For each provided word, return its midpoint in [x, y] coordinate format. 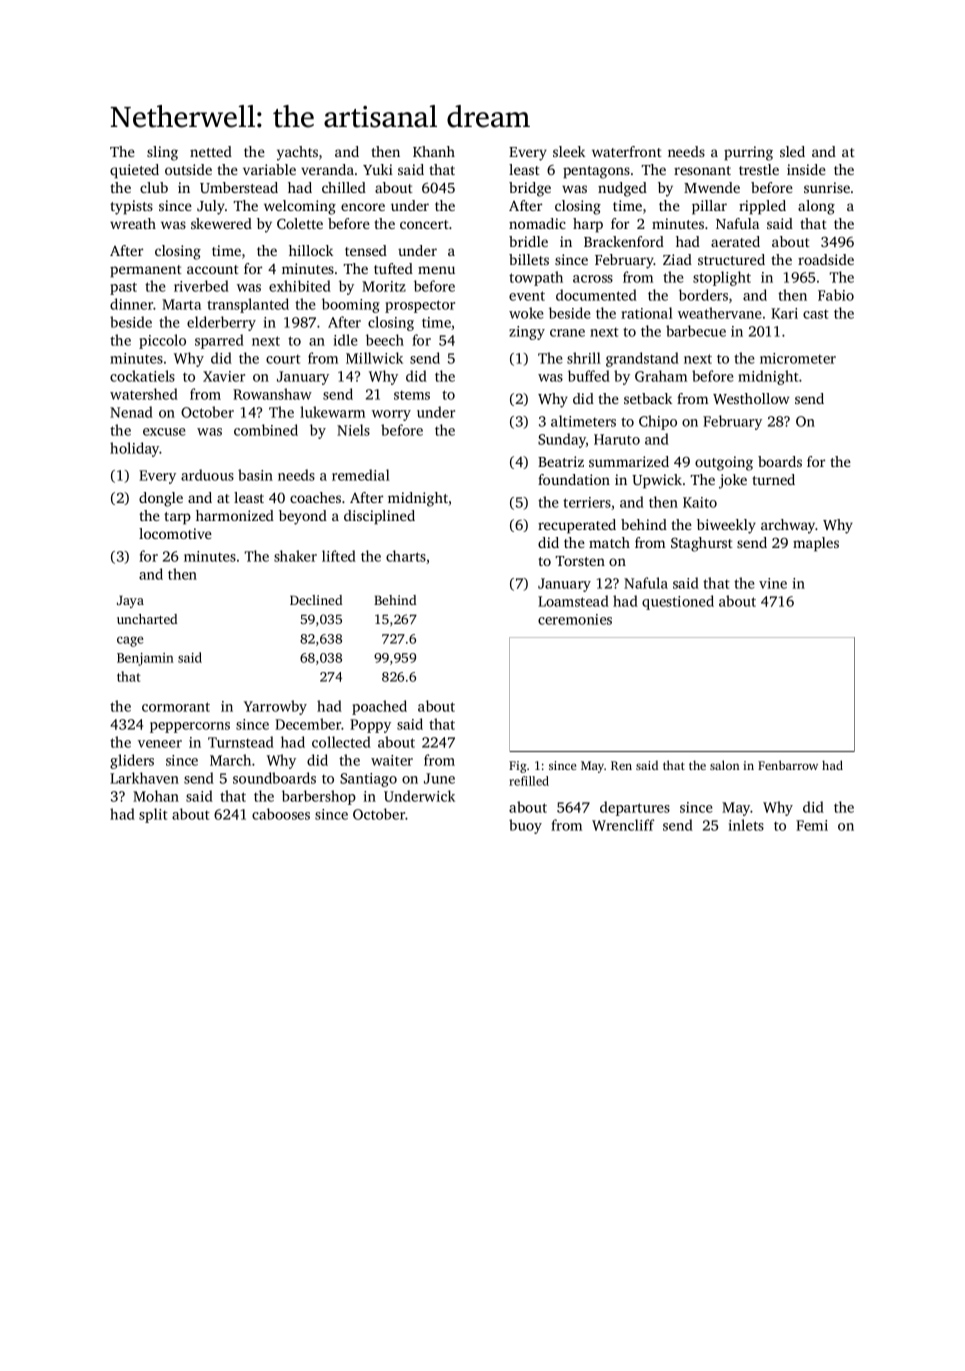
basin [255, 475]
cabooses [281, 814]
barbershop [319, 797]
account [213, 269]
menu [436, 270]
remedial [361, 475]
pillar [709, 207]
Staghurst [702, 544]
